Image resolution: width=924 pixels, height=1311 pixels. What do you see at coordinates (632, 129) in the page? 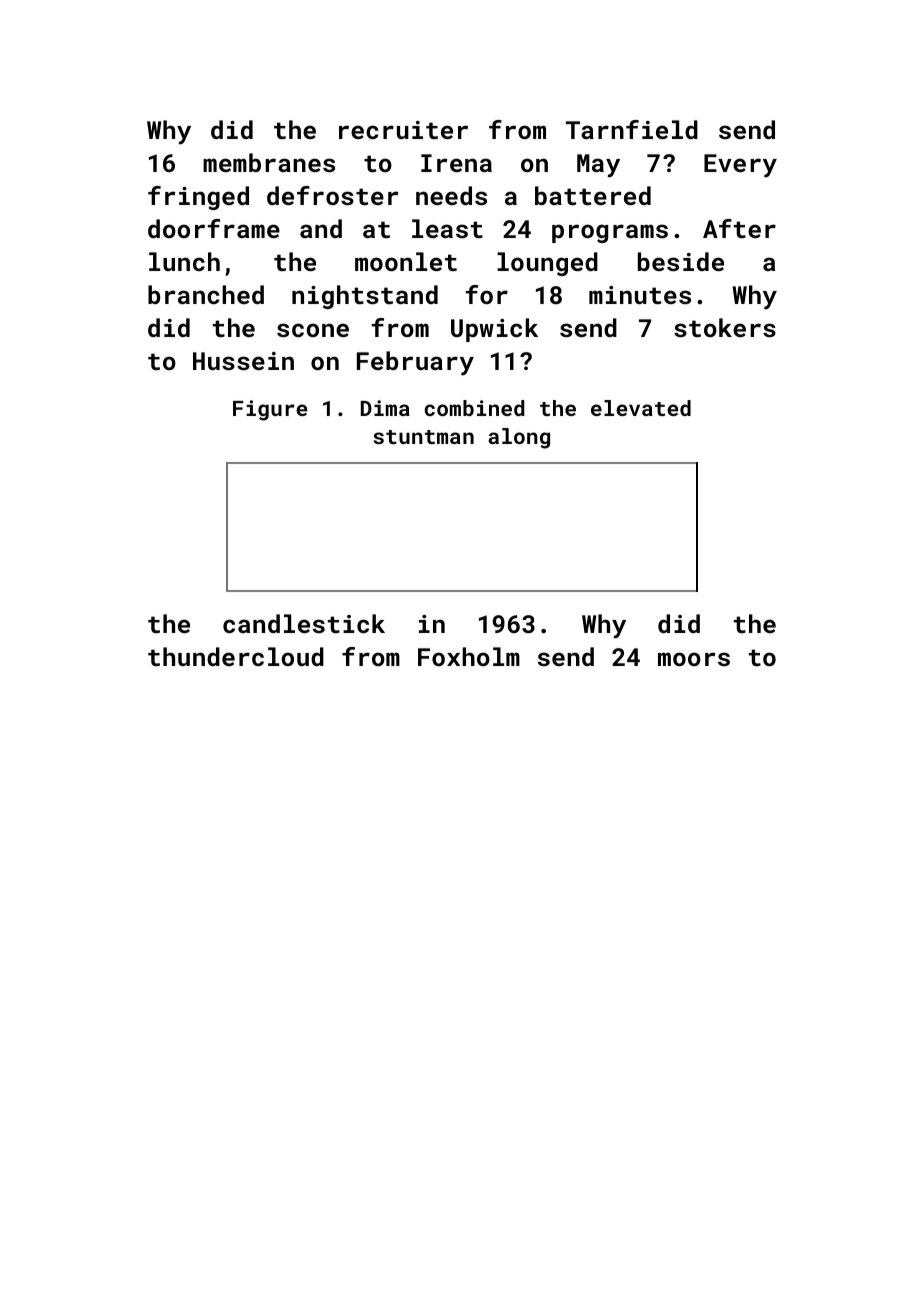
I see `Tarnfield` at bounding box center [632, 129].
